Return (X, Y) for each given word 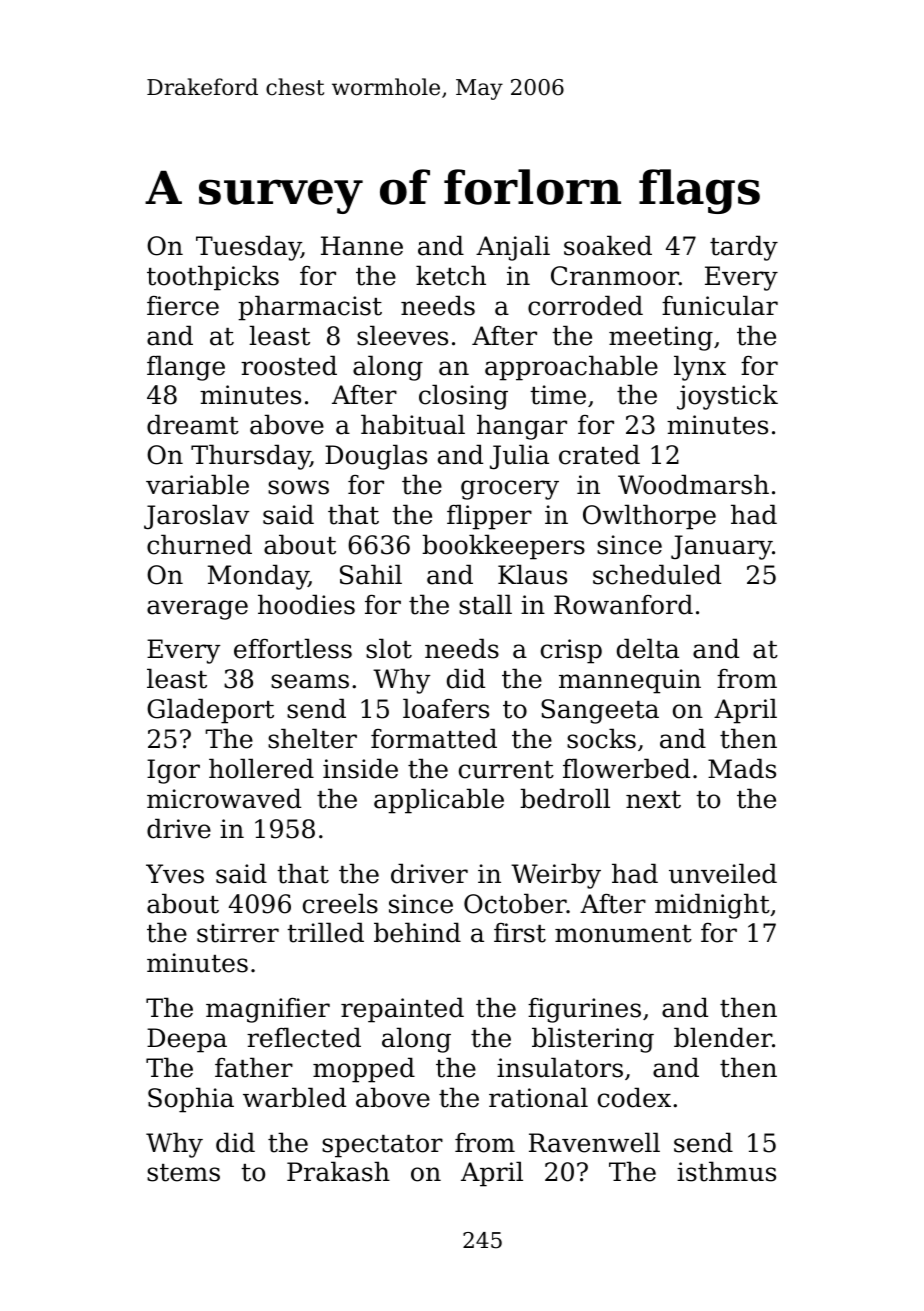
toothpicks (213, 278)
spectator (382, 1146)
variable (197, 484)
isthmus (726, 1171)
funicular (720, 305)
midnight (712, 906)
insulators (560, 1067)
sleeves (402, 335)
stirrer (238, 933)
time (558, 395)
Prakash (338, 1171)
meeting (661, 338)
